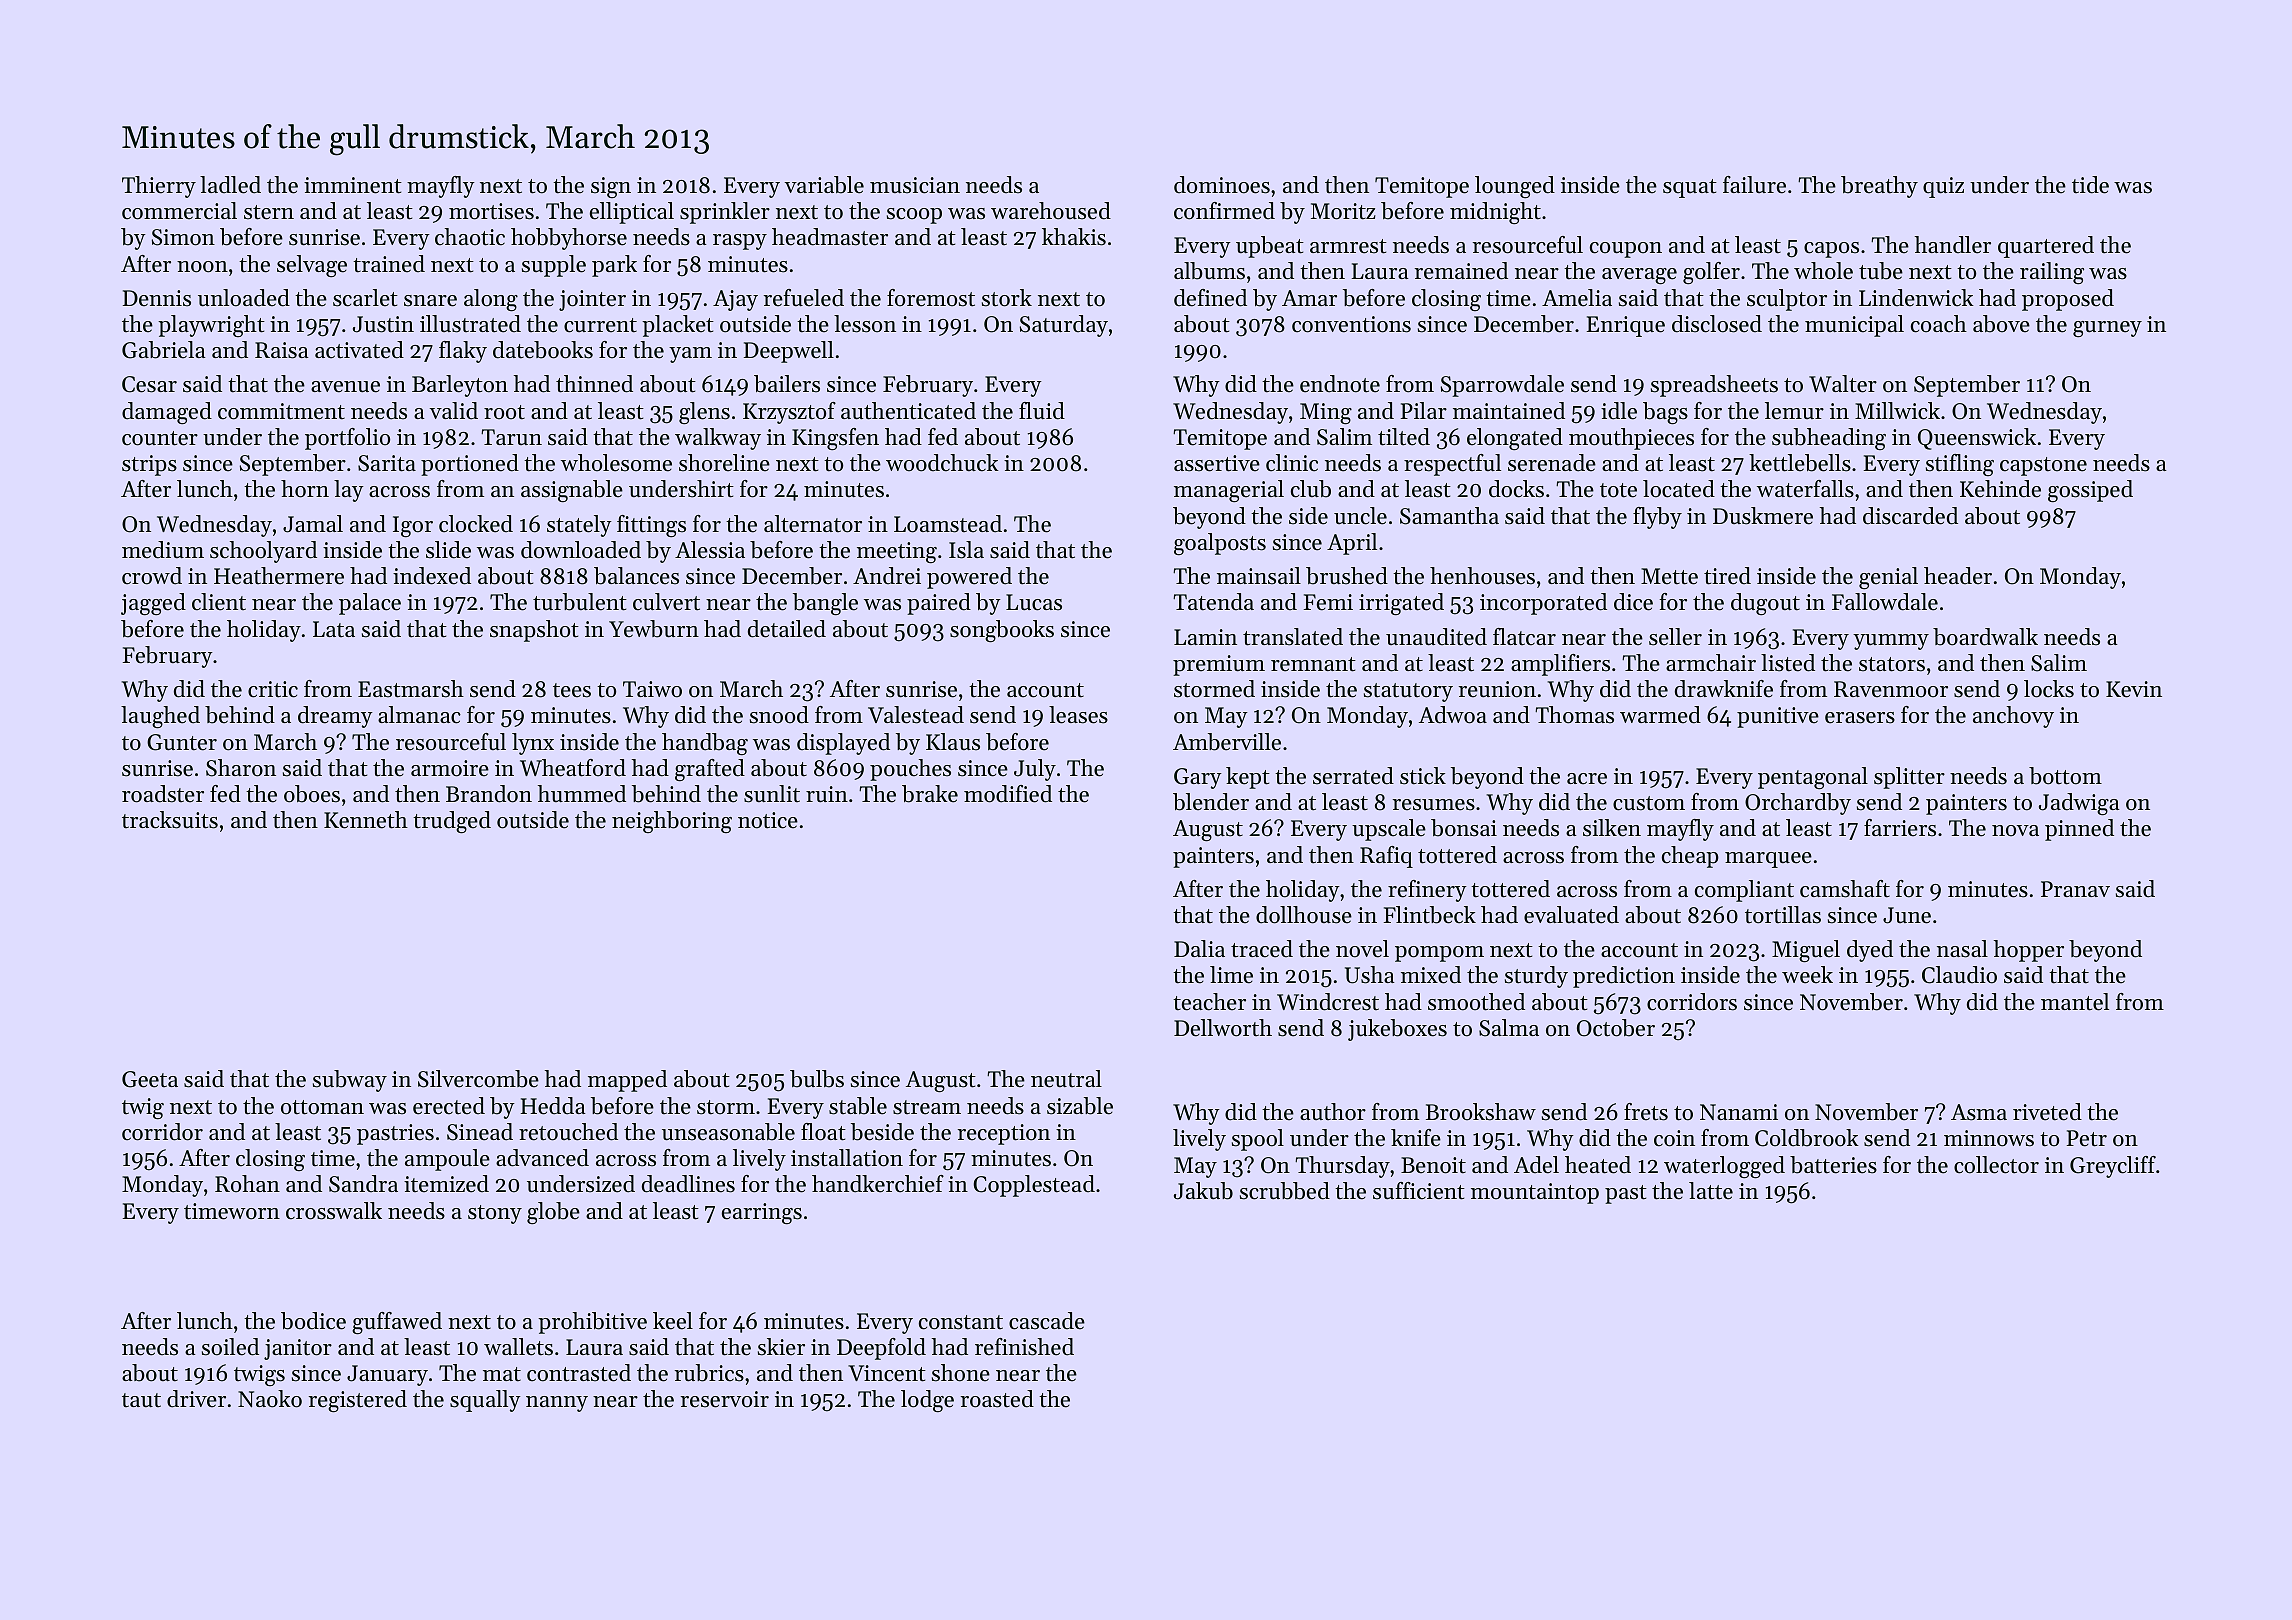 The image size is (2292, 1620). What do you see at coordinates (164, 350) in the screenshot?
I see `Gabriela` at bounding box center [164, 350].
